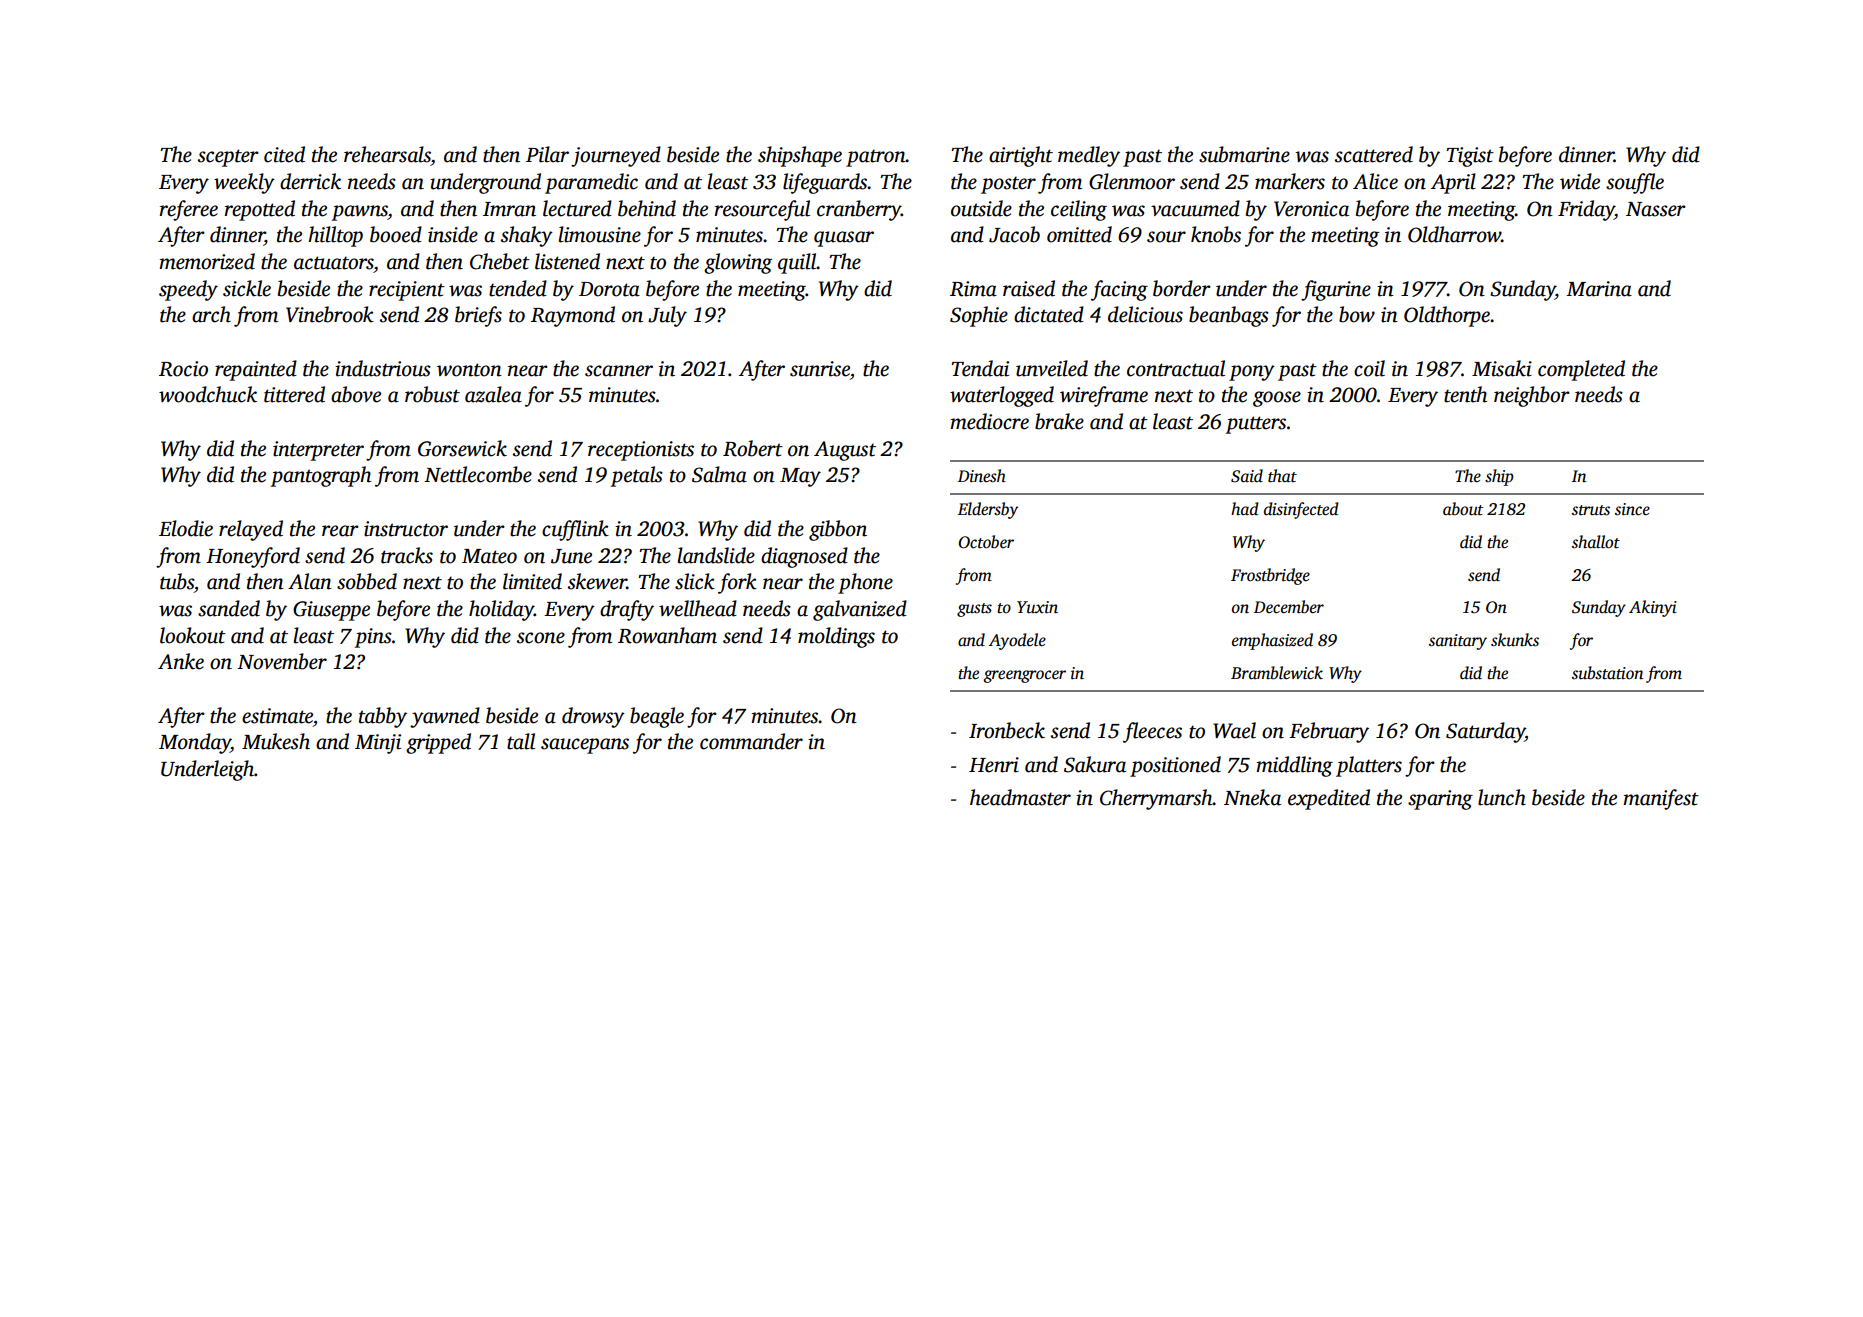 The width and height of the screenshot is (1863, 1317). Describe the element at coordinates (1656, 209) in the screenshot. I see `Nasser` at that location.
